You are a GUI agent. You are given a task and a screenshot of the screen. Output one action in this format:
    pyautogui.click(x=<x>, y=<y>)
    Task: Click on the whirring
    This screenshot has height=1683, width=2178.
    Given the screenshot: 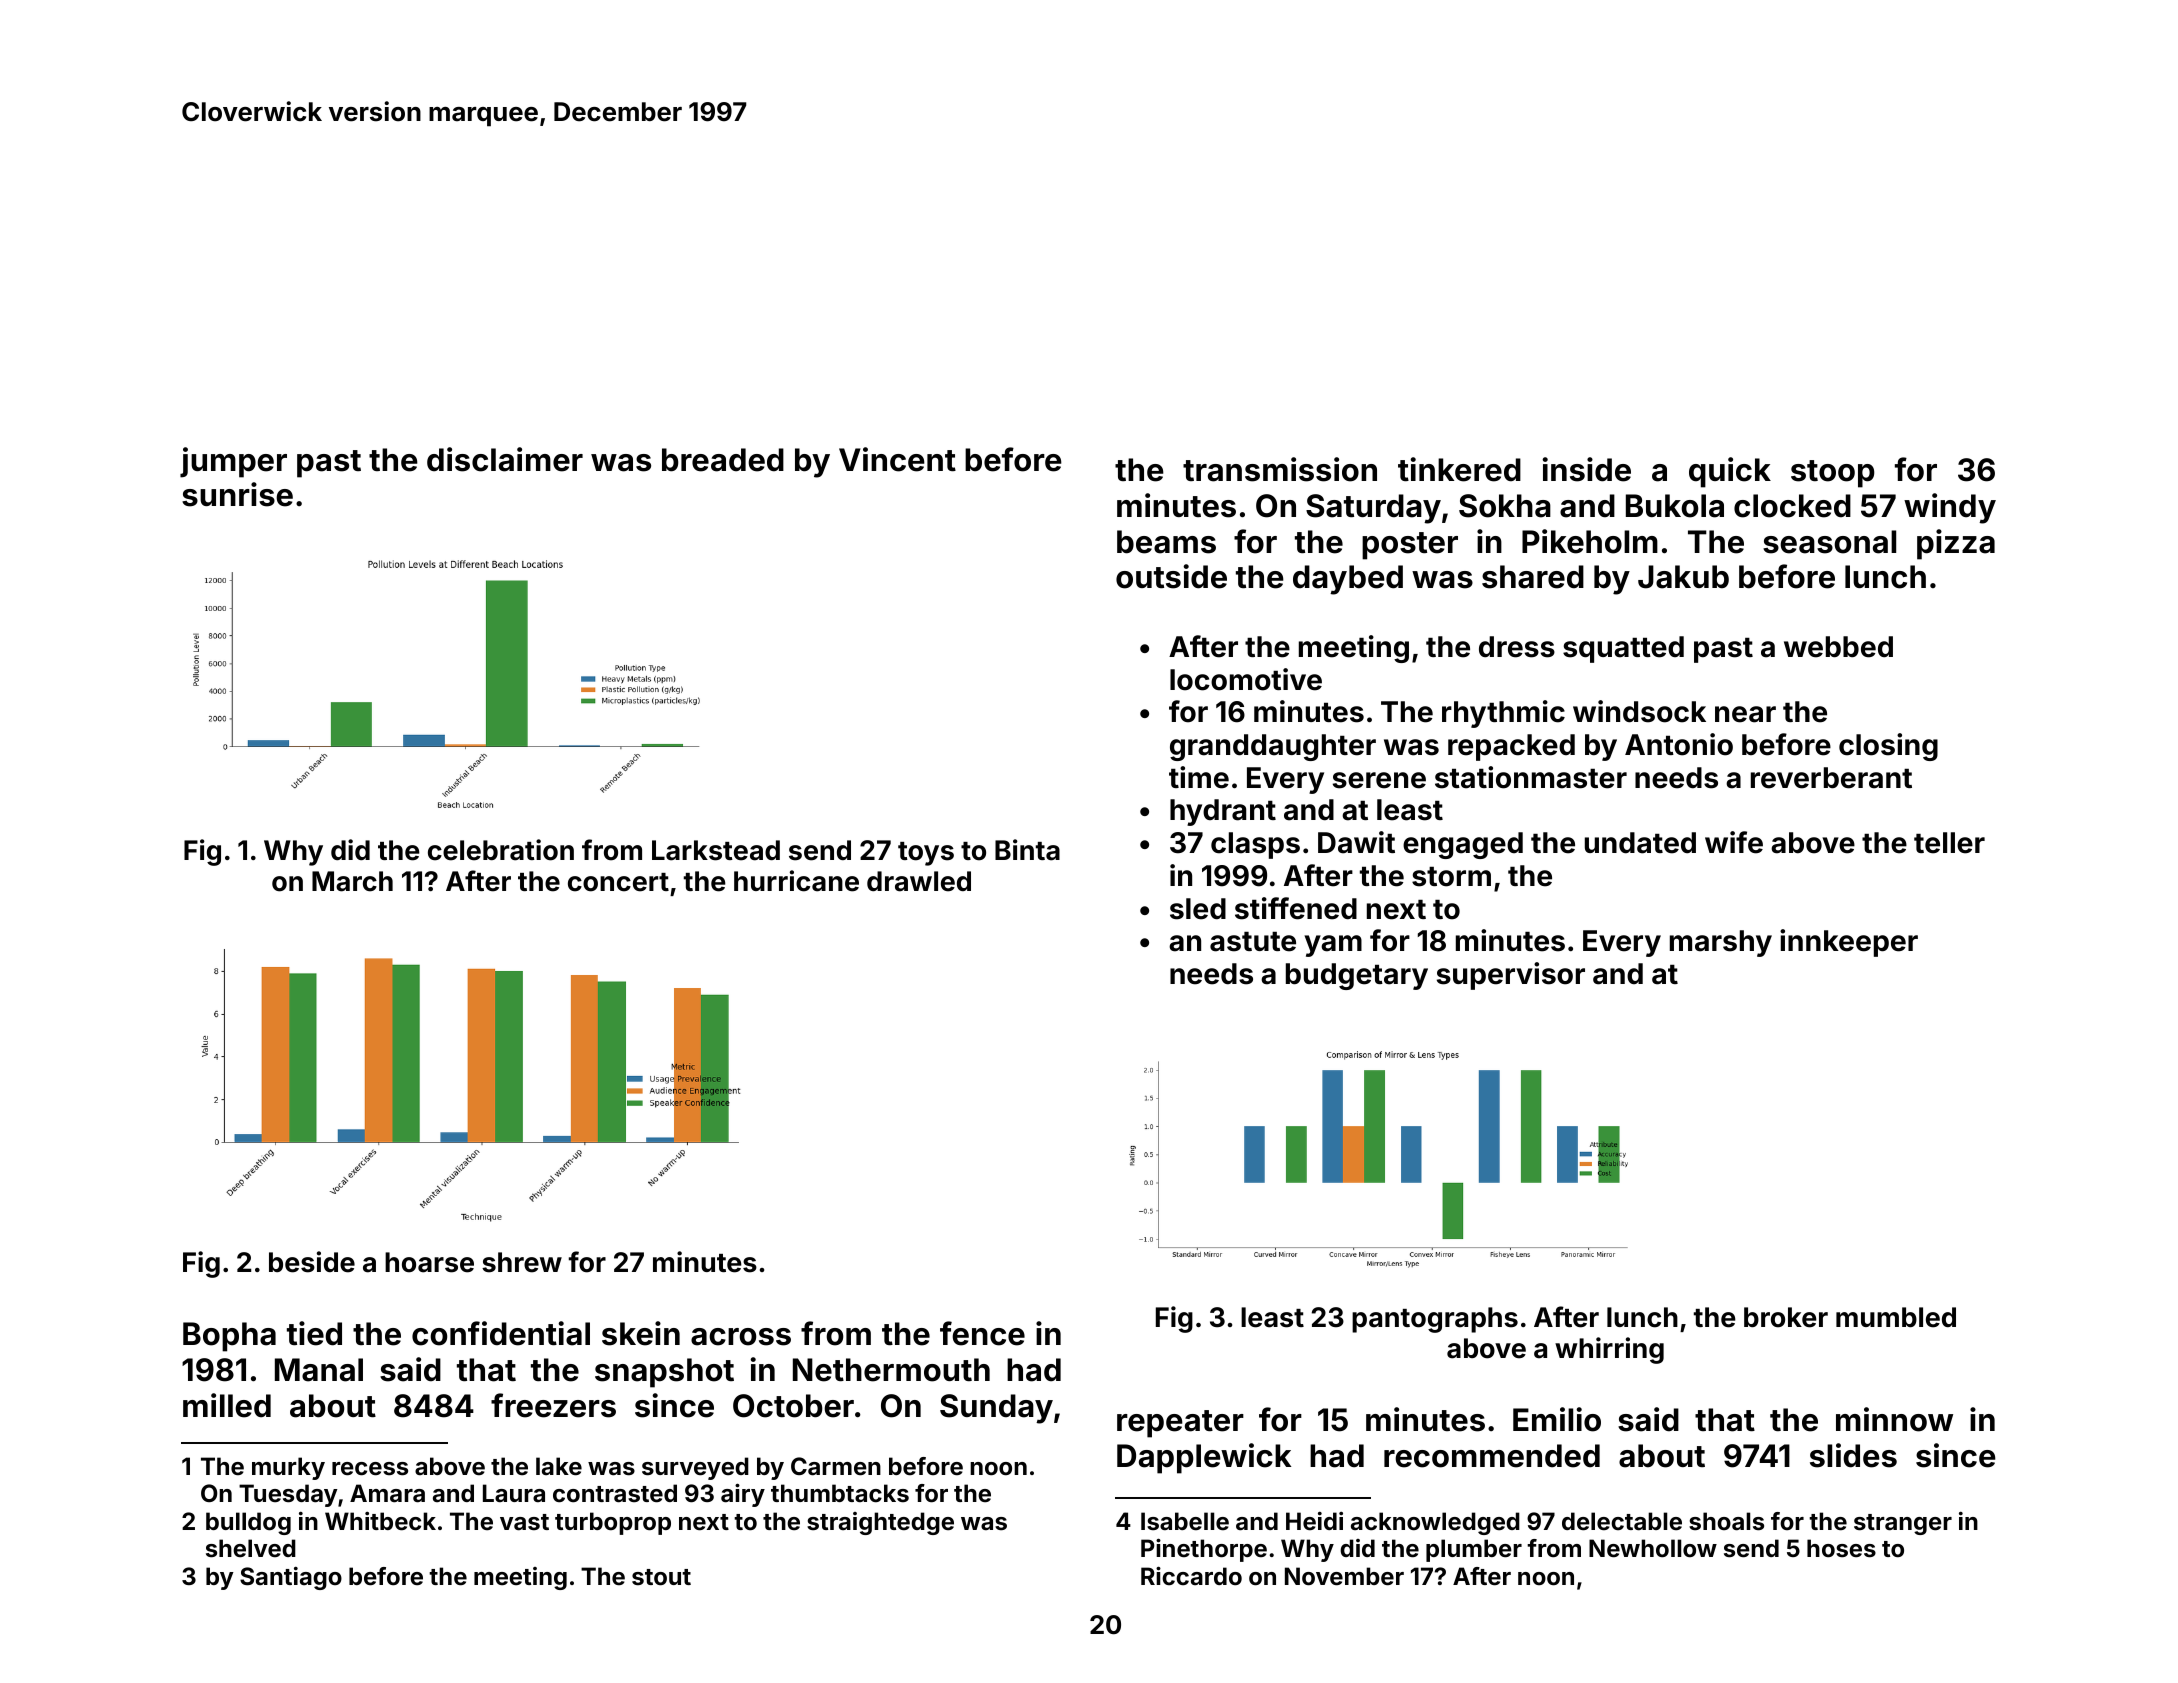 What is the action you would take?
    pyautogui.click(x=1609, y=1350)
